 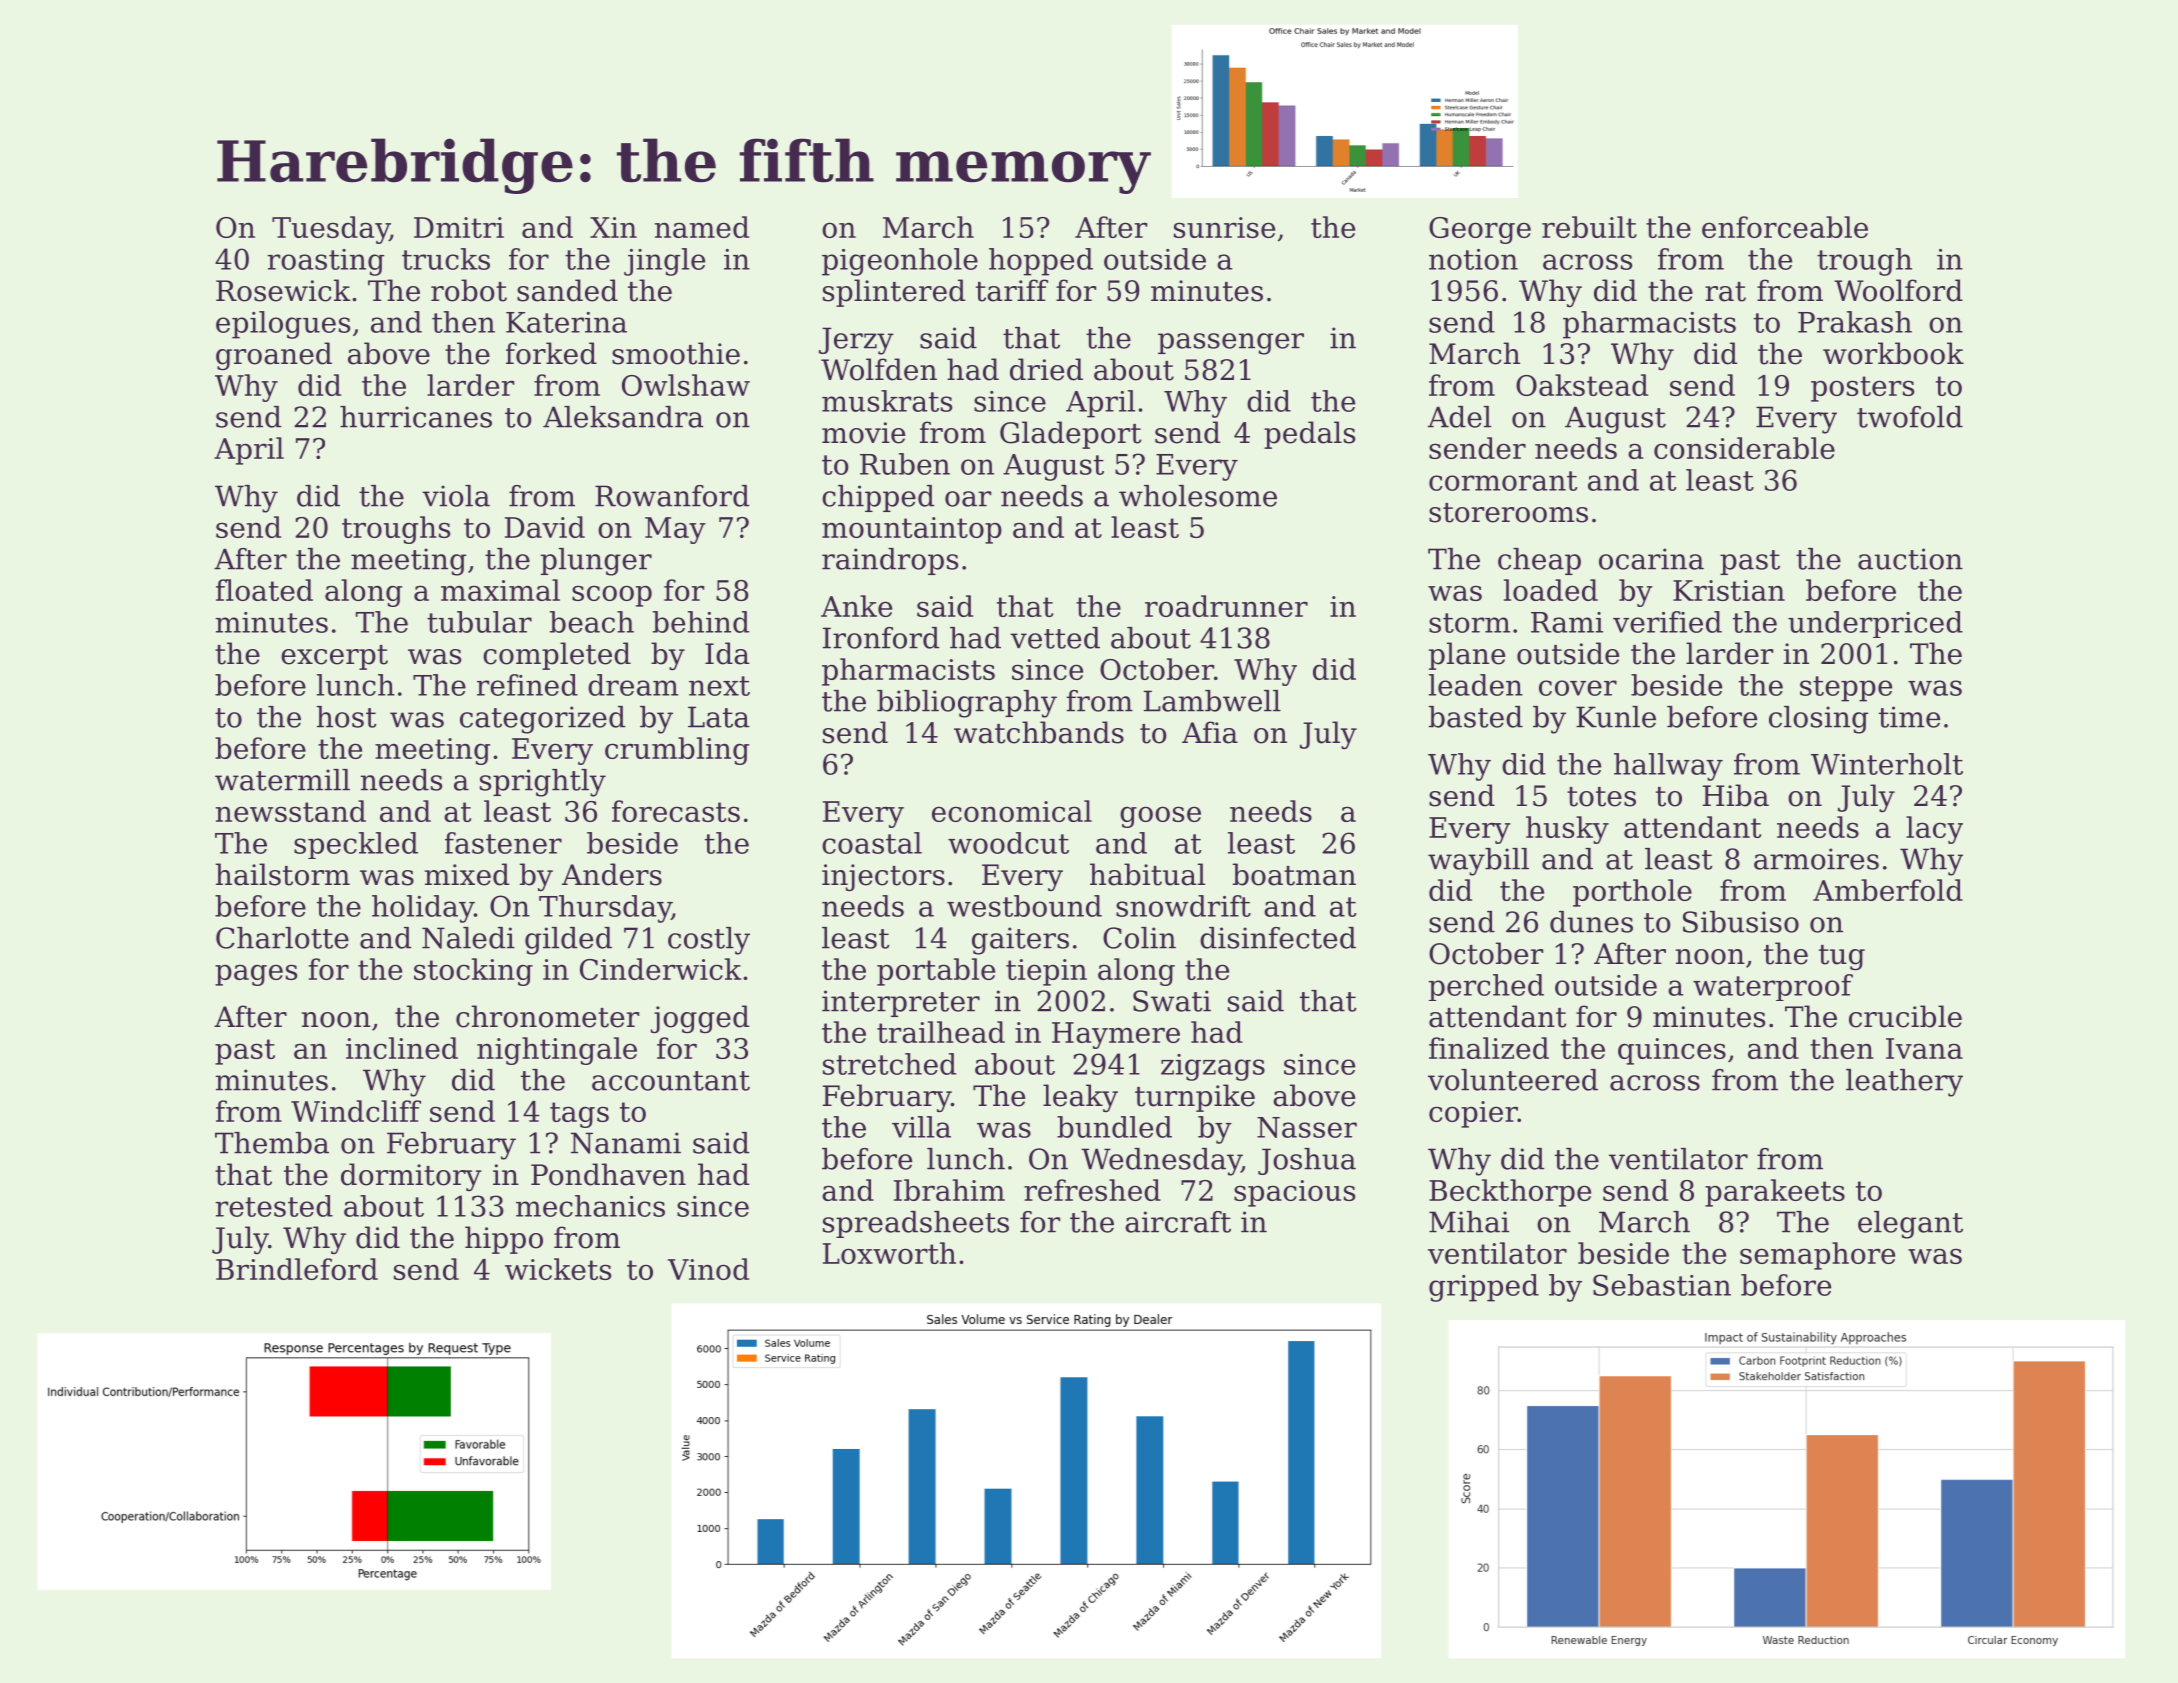 I want to click on pigeonhole, so click(x=900, y=262).
